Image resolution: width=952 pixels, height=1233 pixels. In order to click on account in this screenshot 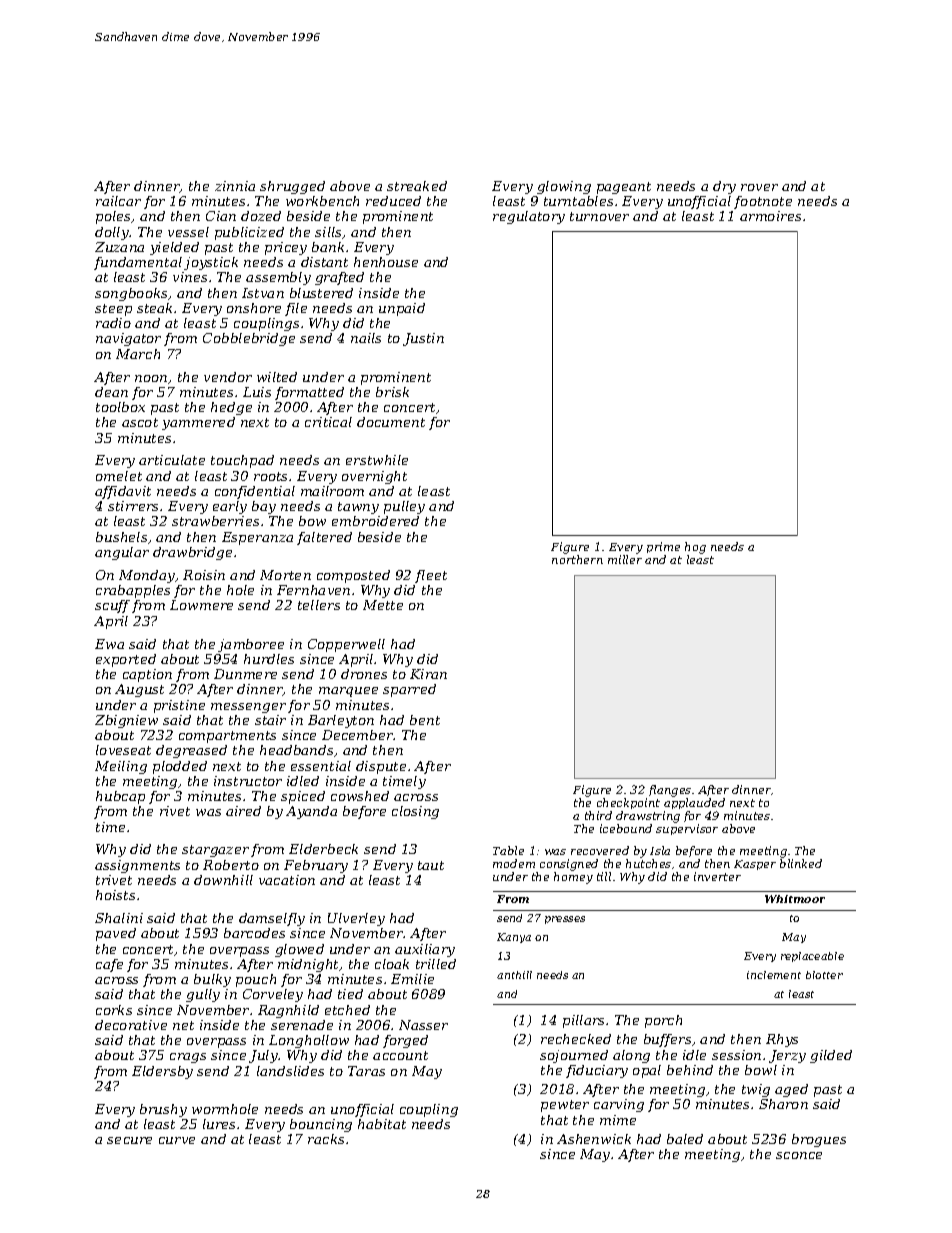, I will do `click(400, 1055)`.
